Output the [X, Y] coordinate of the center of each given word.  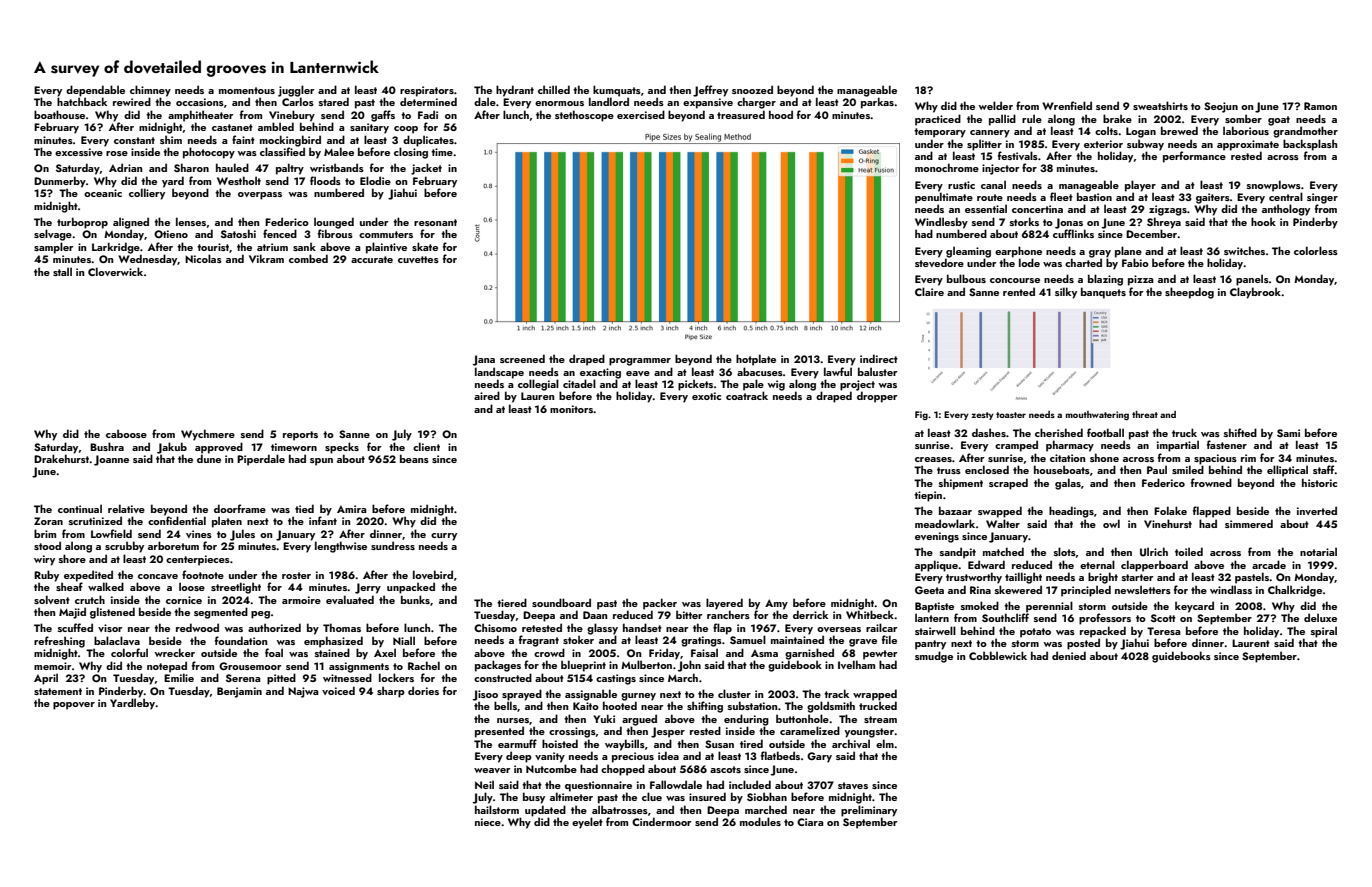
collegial [538, 385]
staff [1324, 469]
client [426, 446]
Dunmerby [60, 182]
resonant [435, 222]
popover [74, 706]
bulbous [966, 278]
